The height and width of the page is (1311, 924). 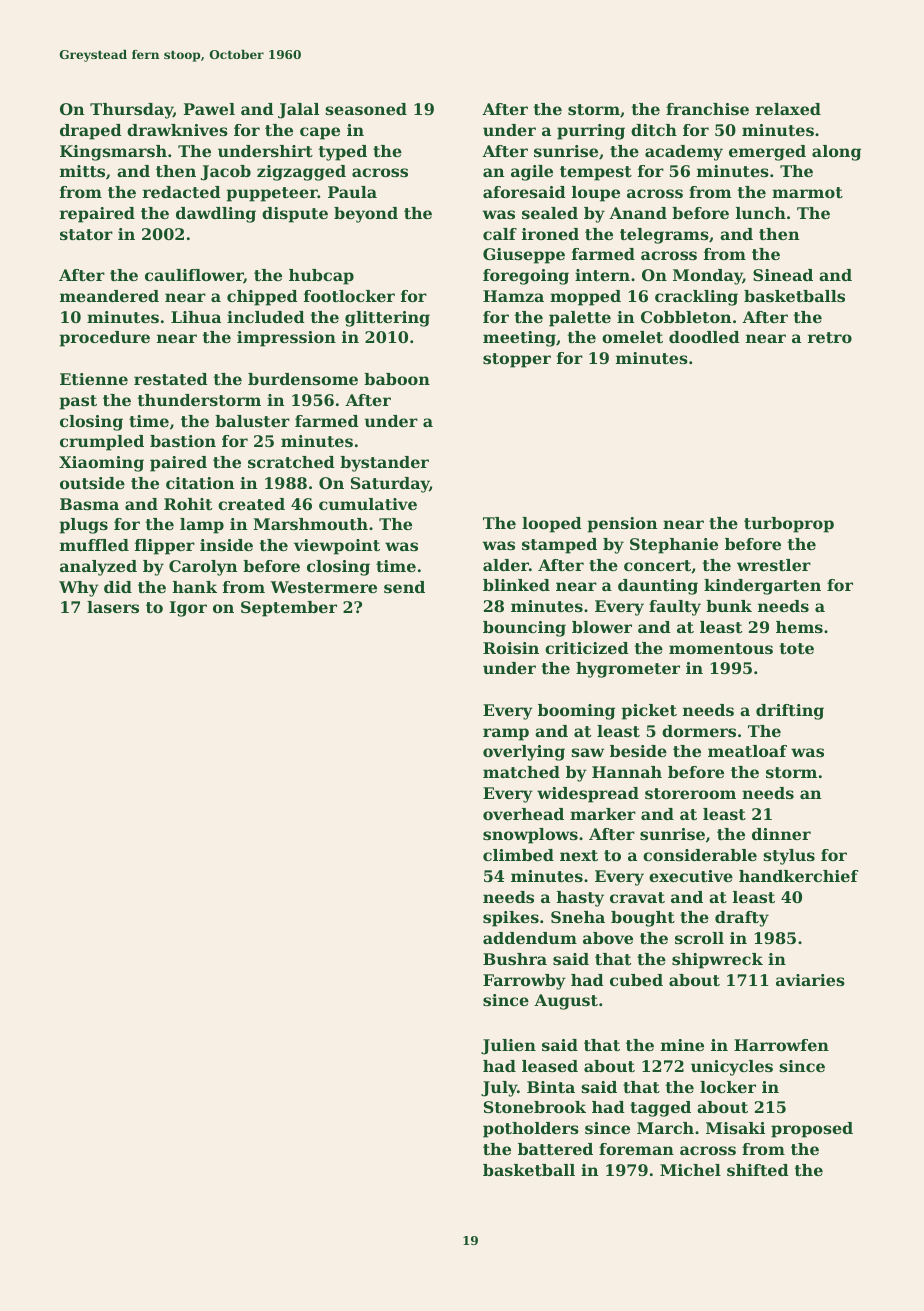 What do you see at coordinates (550, 213) in the page?
I see `sealed` at bounding box center [550, 213].
